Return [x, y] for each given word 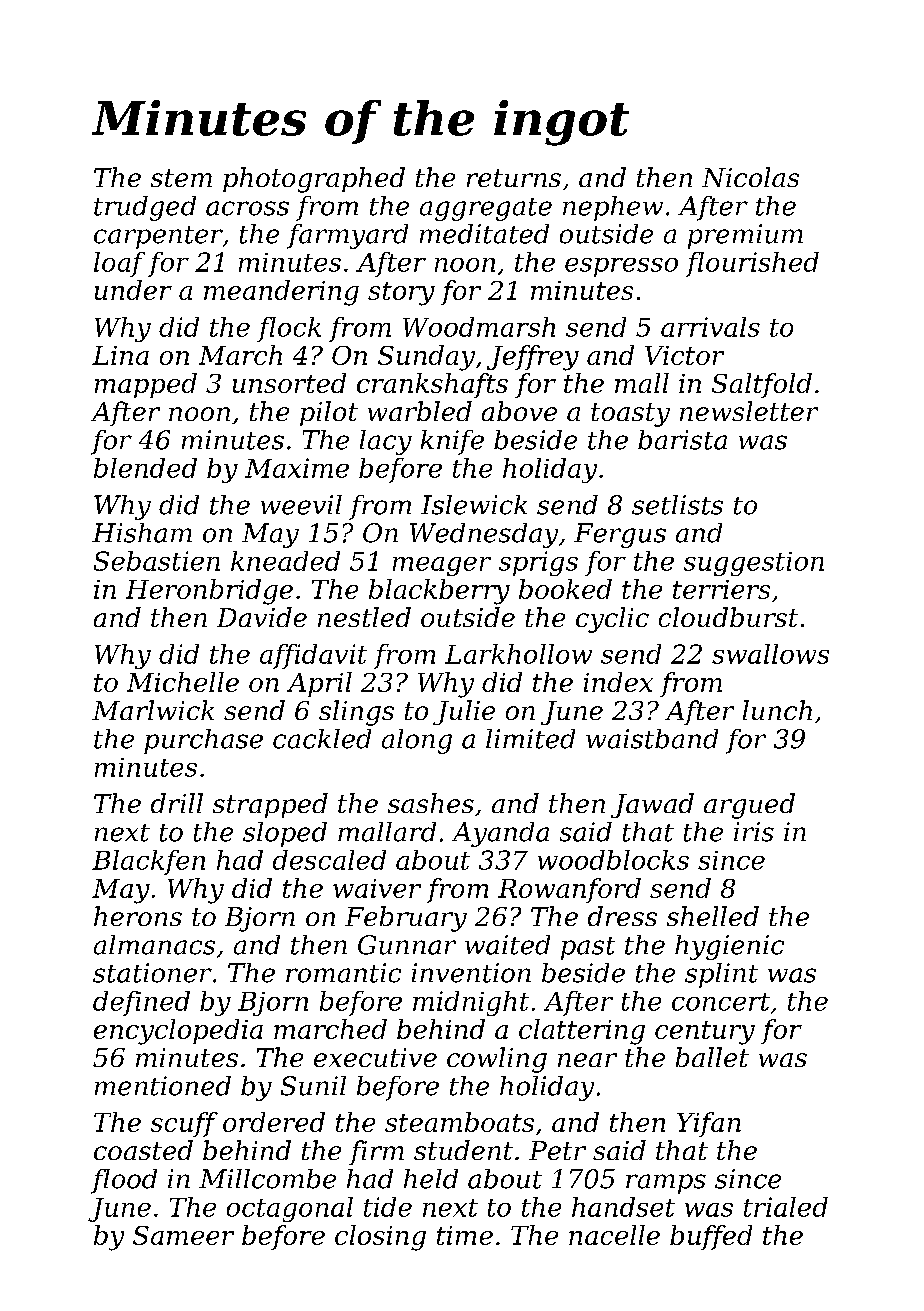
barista [682, 440]
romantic [343, 973]
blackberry [439, 592]
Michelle [183, 682]
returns [514, 178]
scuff [184, 1124]
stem [181, 178]
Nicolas [750, 177]
